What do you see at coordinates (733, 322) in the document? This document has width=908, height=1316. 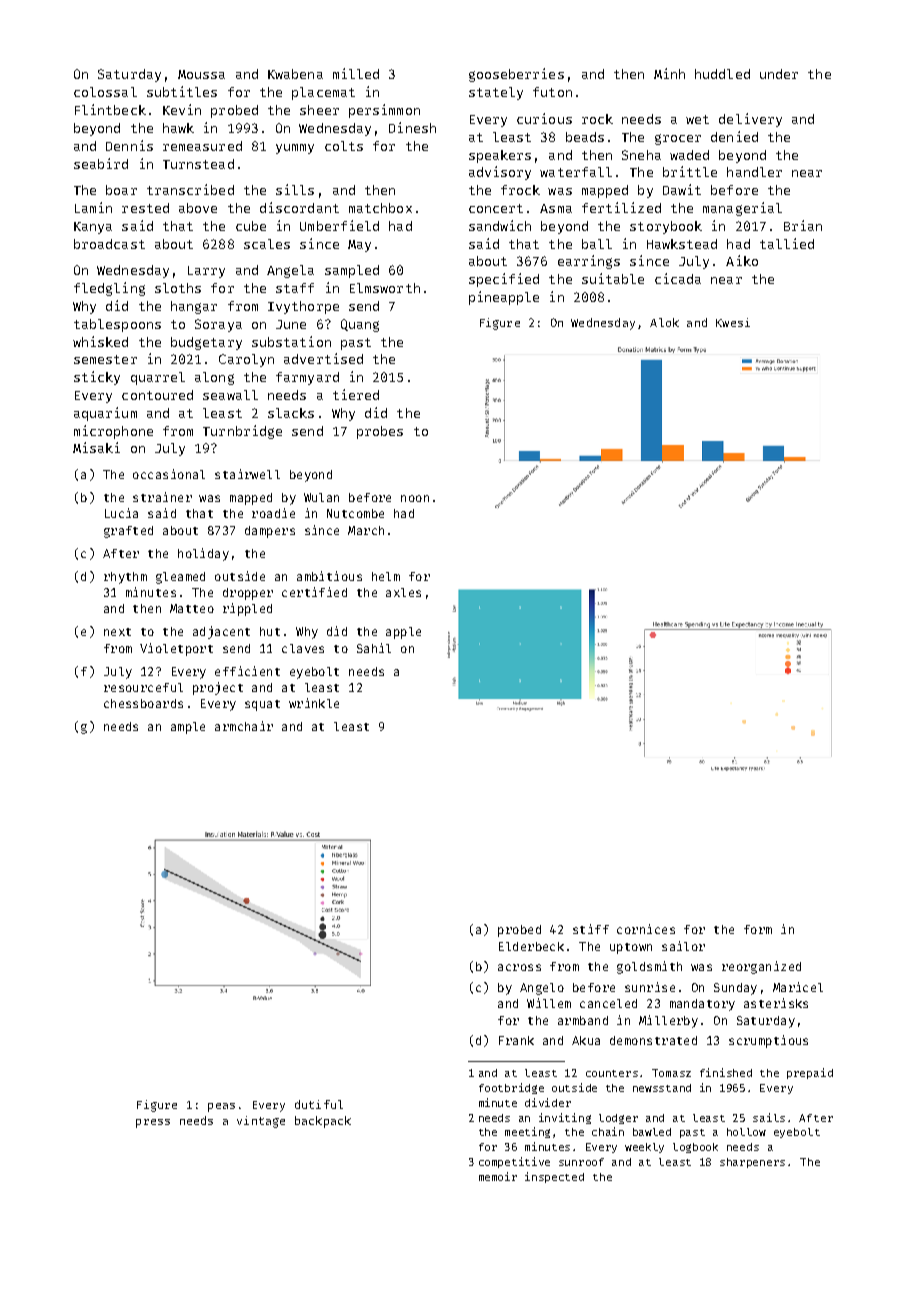 I see `Kwesi` at bounding box center [733, 322].
